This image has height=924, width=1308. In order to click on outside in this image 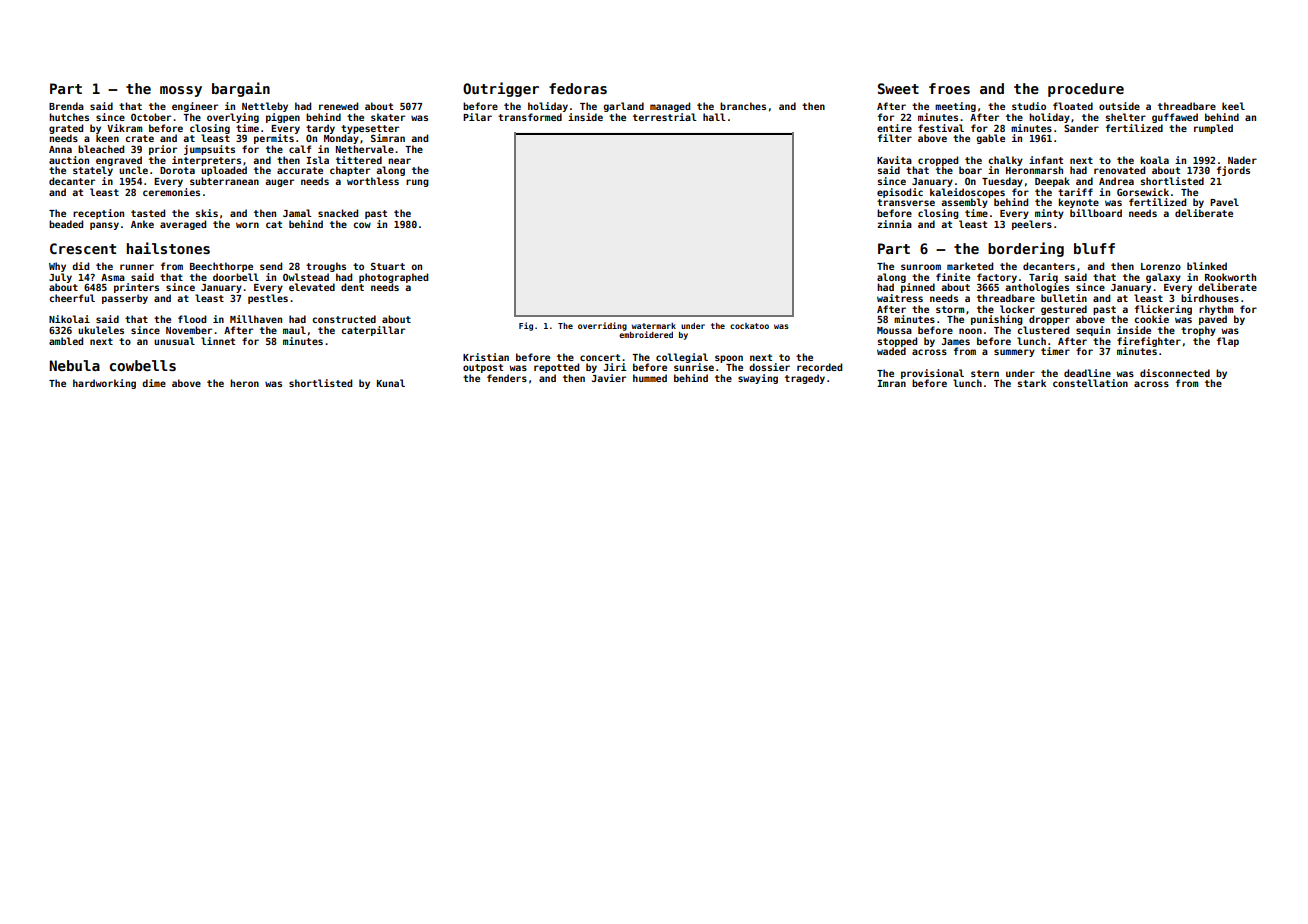, I will do `click(1119, 106)`.
